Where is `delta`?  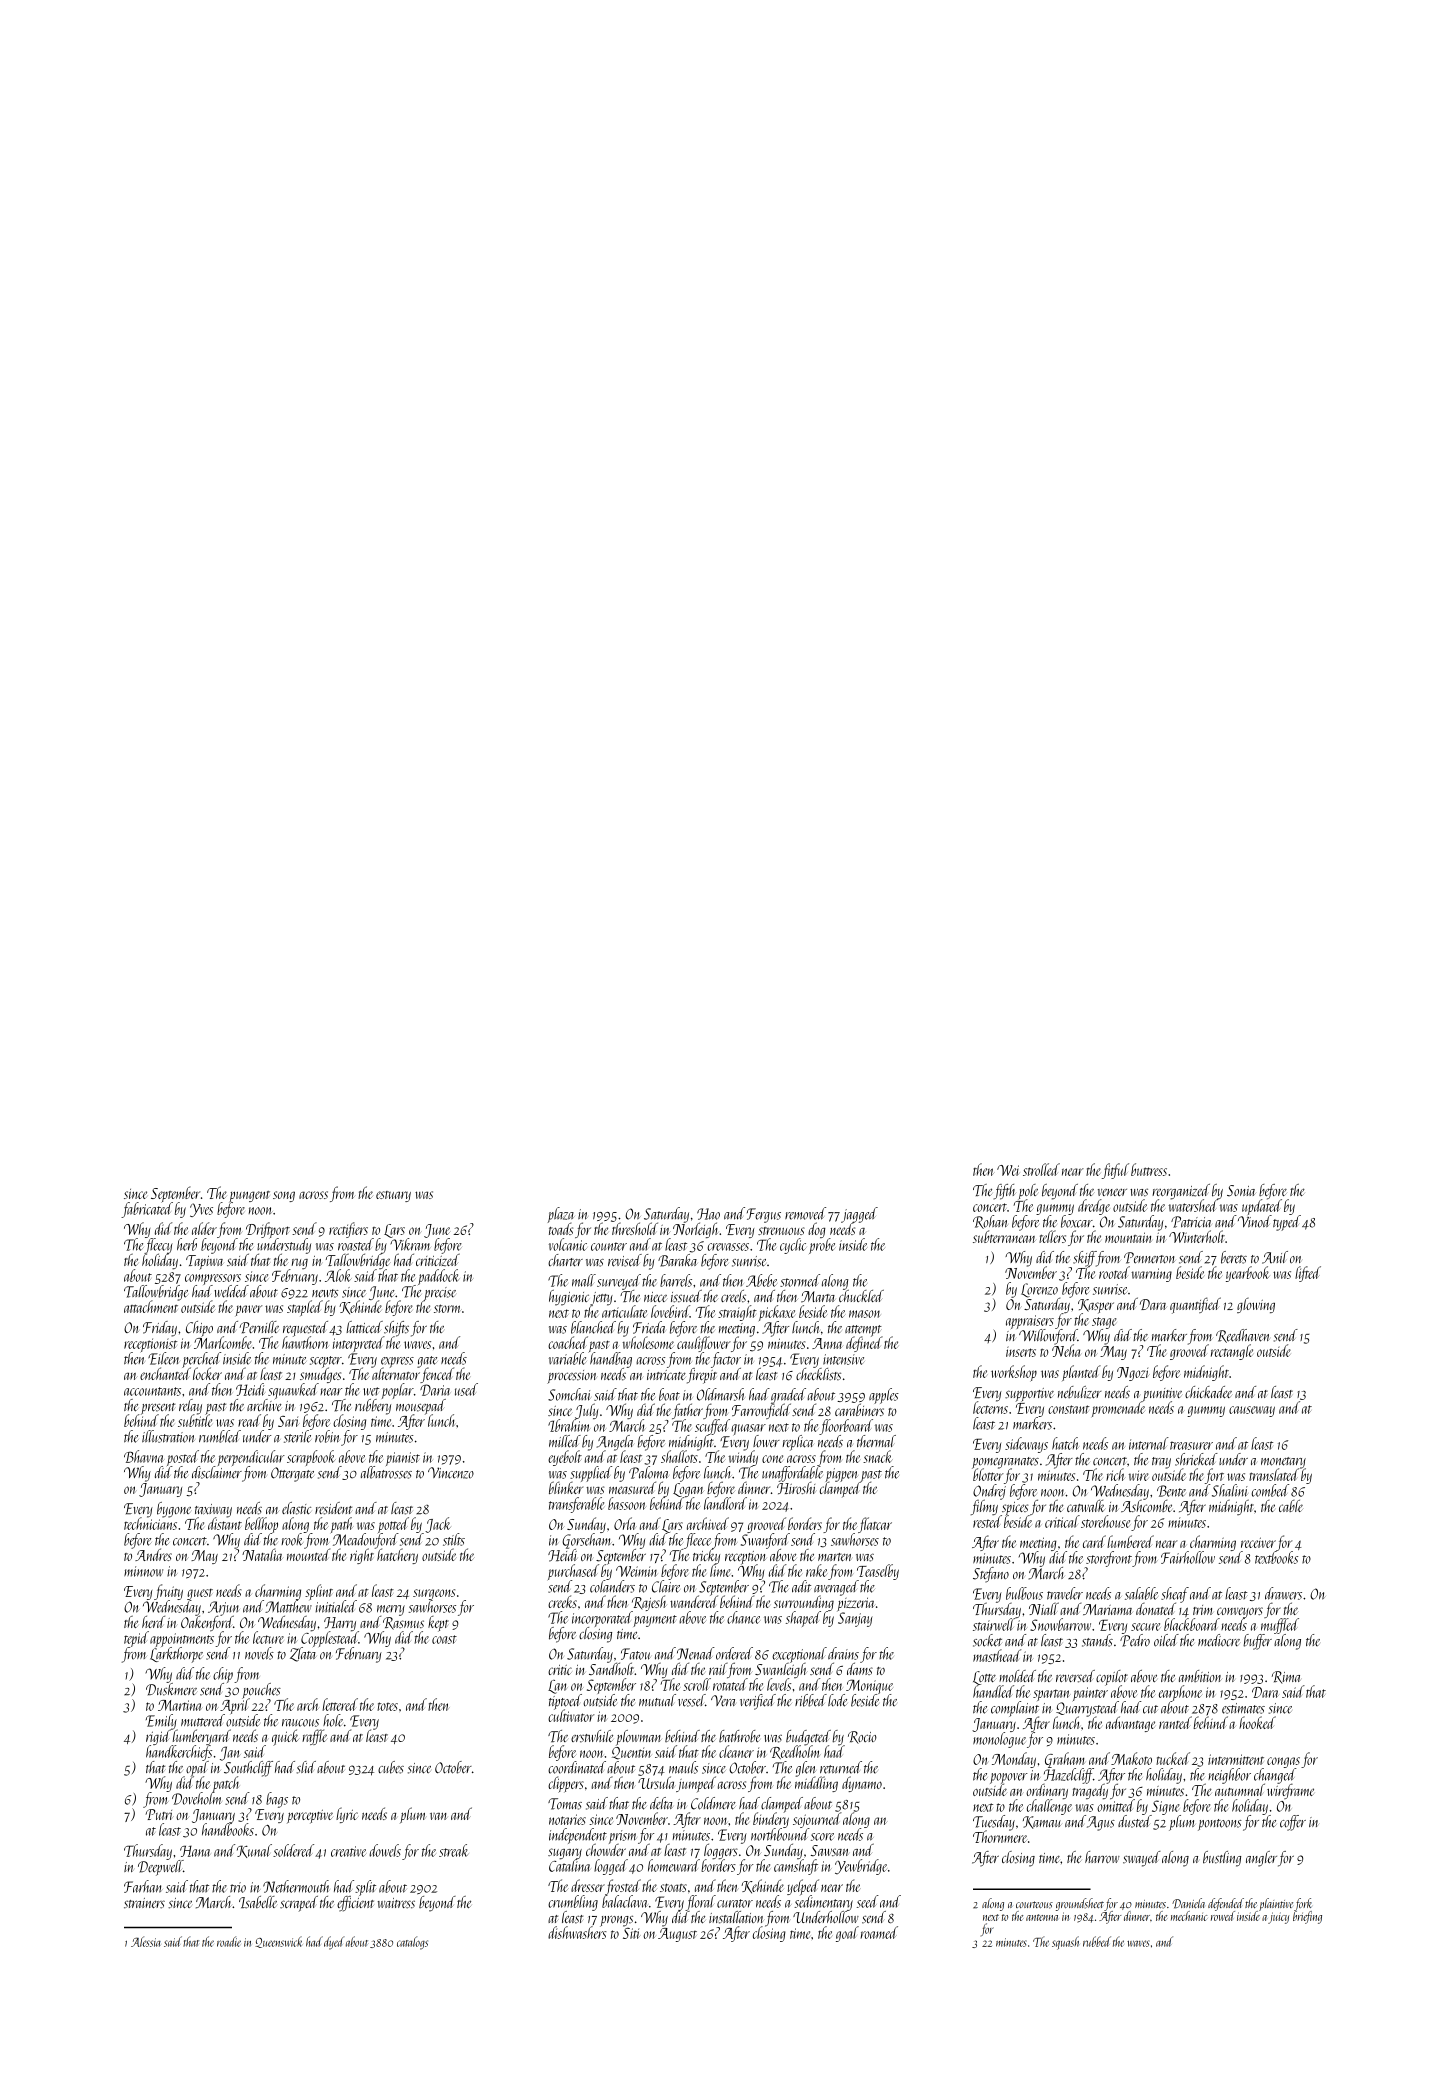 delta is located at coordinates (661, 1803).
